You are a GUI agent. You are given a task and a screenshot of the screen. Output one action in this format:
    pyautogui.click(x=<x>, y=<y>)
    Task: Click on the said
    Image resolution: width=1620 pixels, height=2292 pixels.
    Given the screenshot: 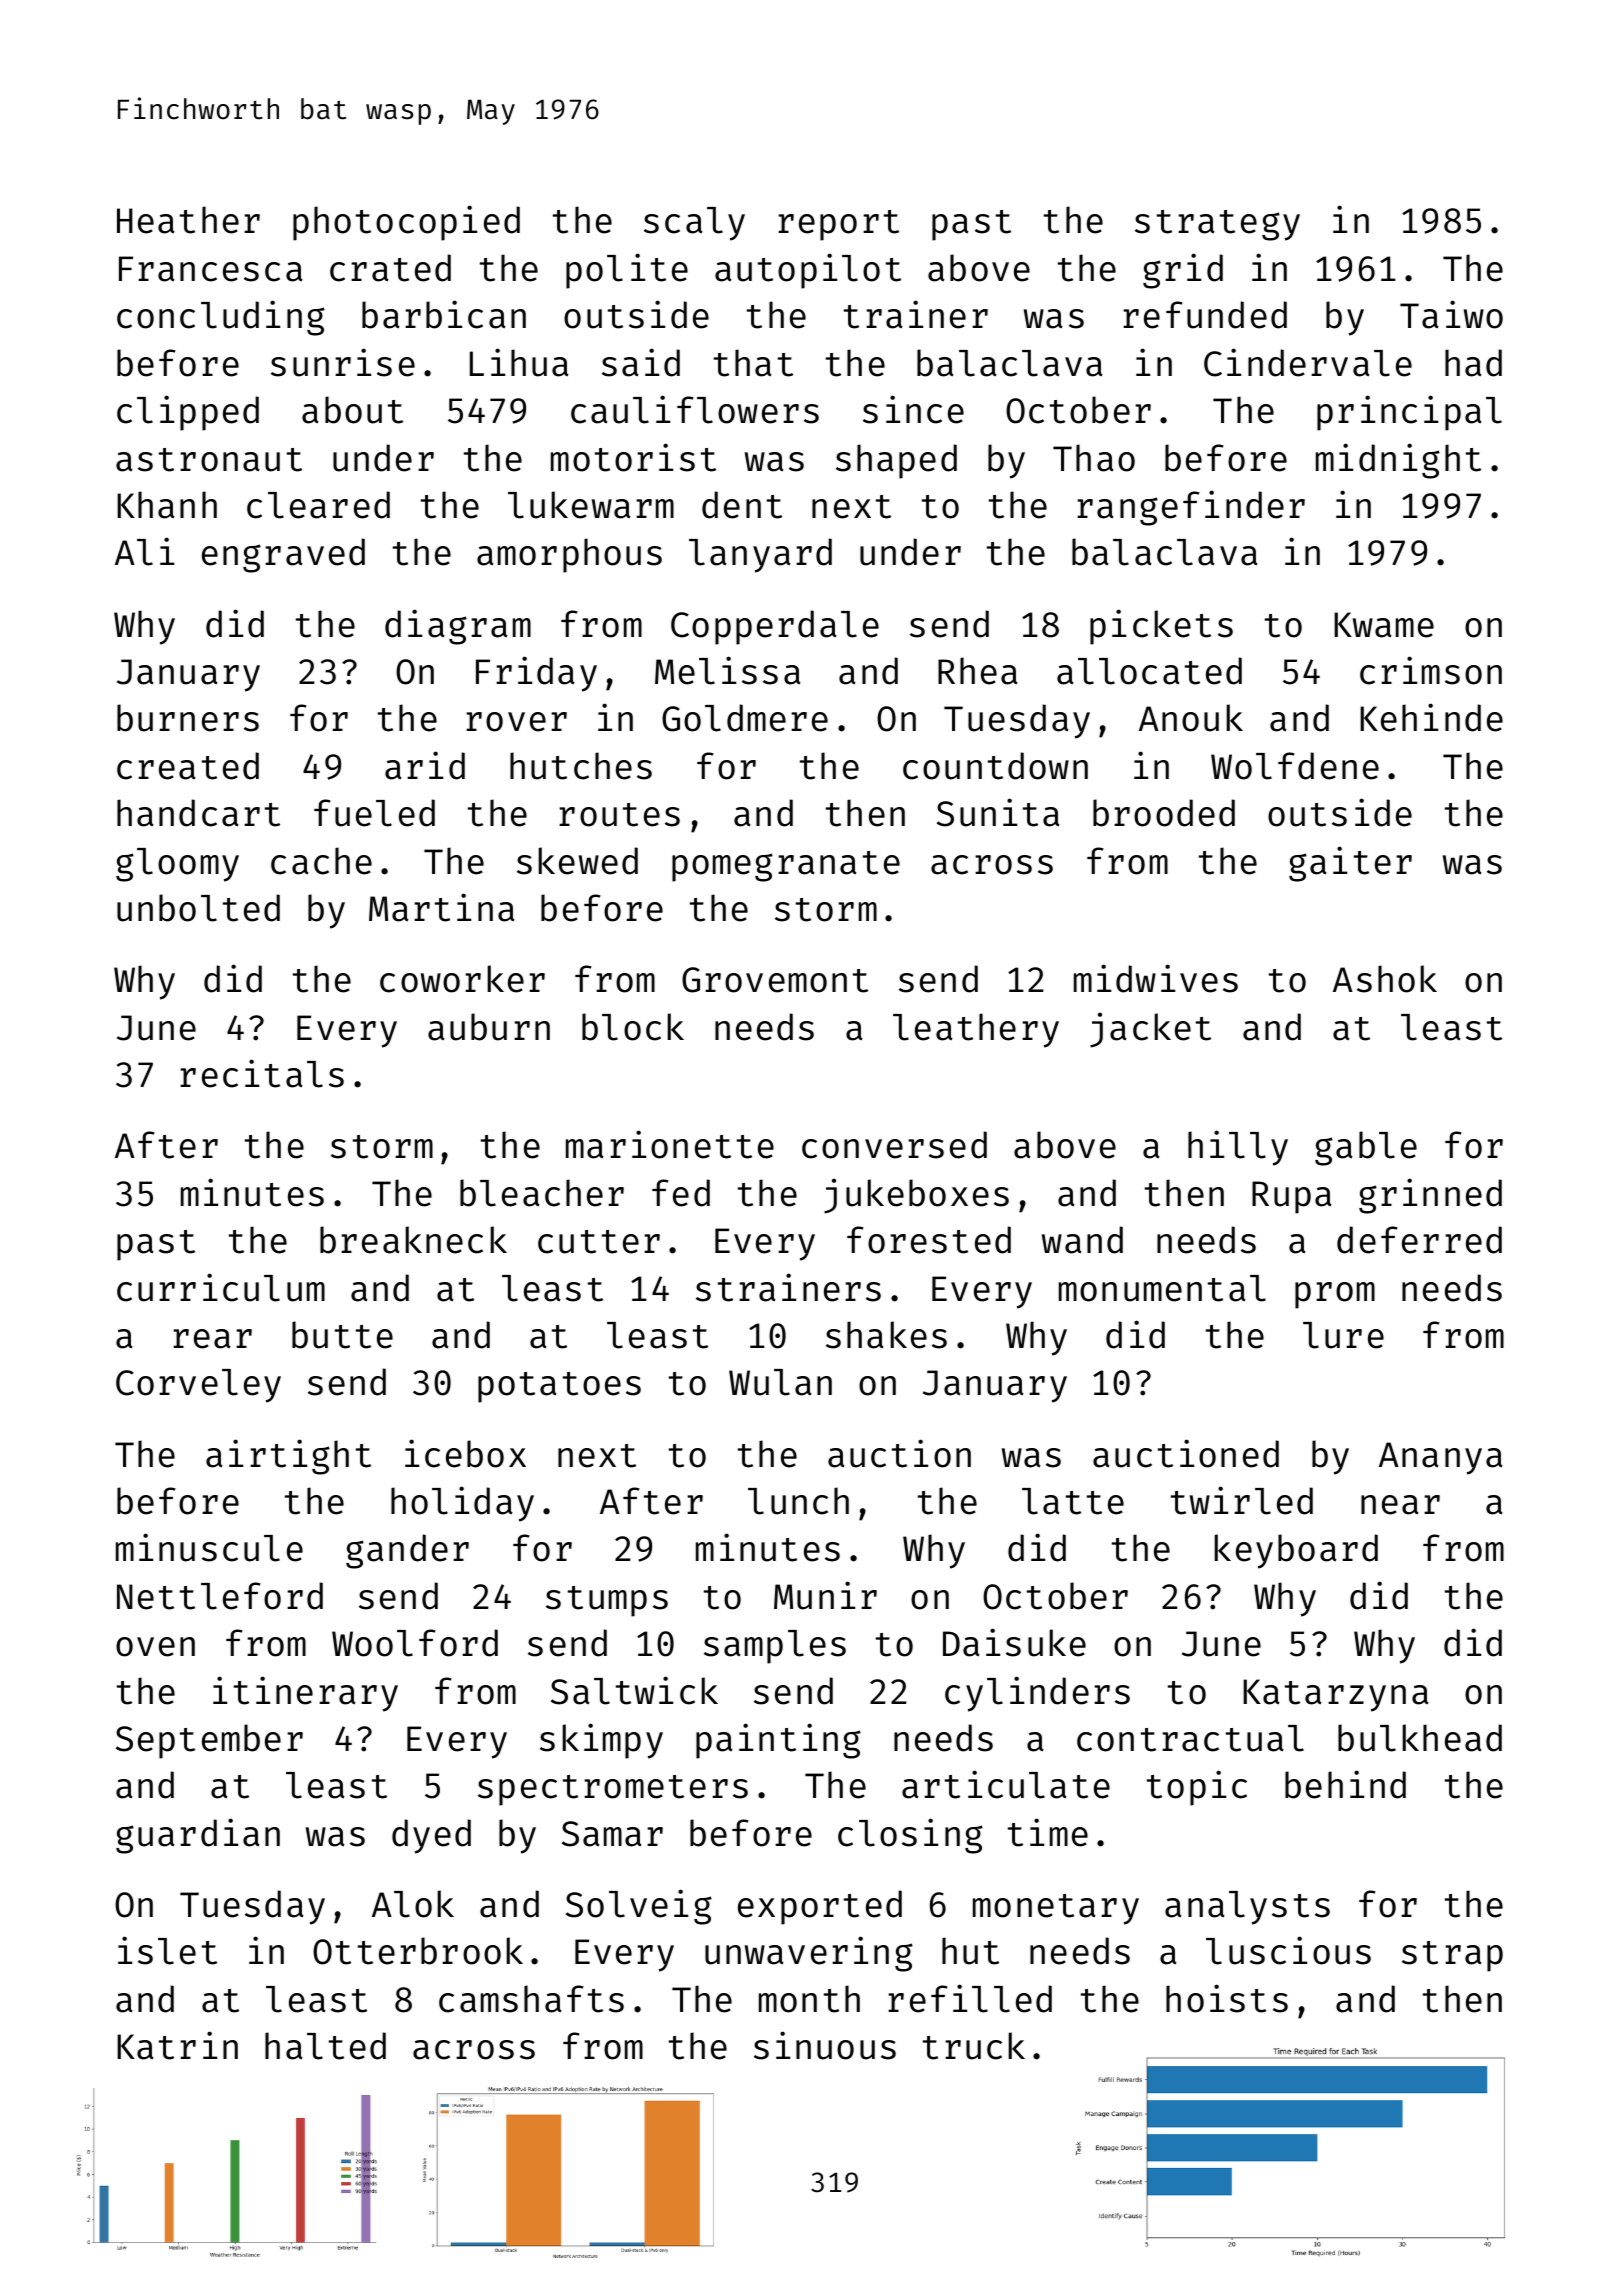 What is the action you would take?
    pyautogui.click(x=641, y=362)
